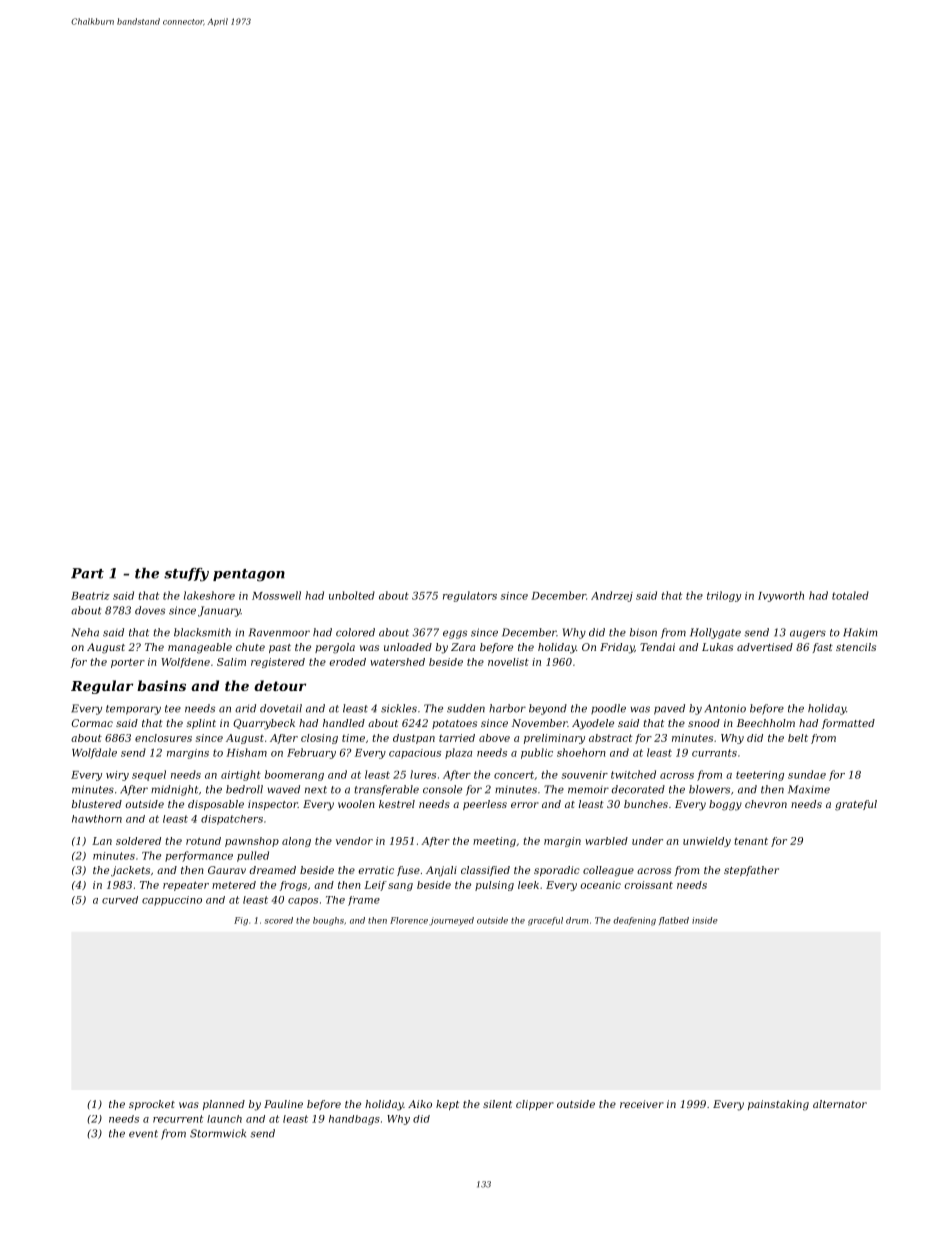 This screenshot has height=1233, width=952. What do you see at coordinates (186, 575) in the screenshot?
I see `stuffy` at bounding box center [186, 575].
